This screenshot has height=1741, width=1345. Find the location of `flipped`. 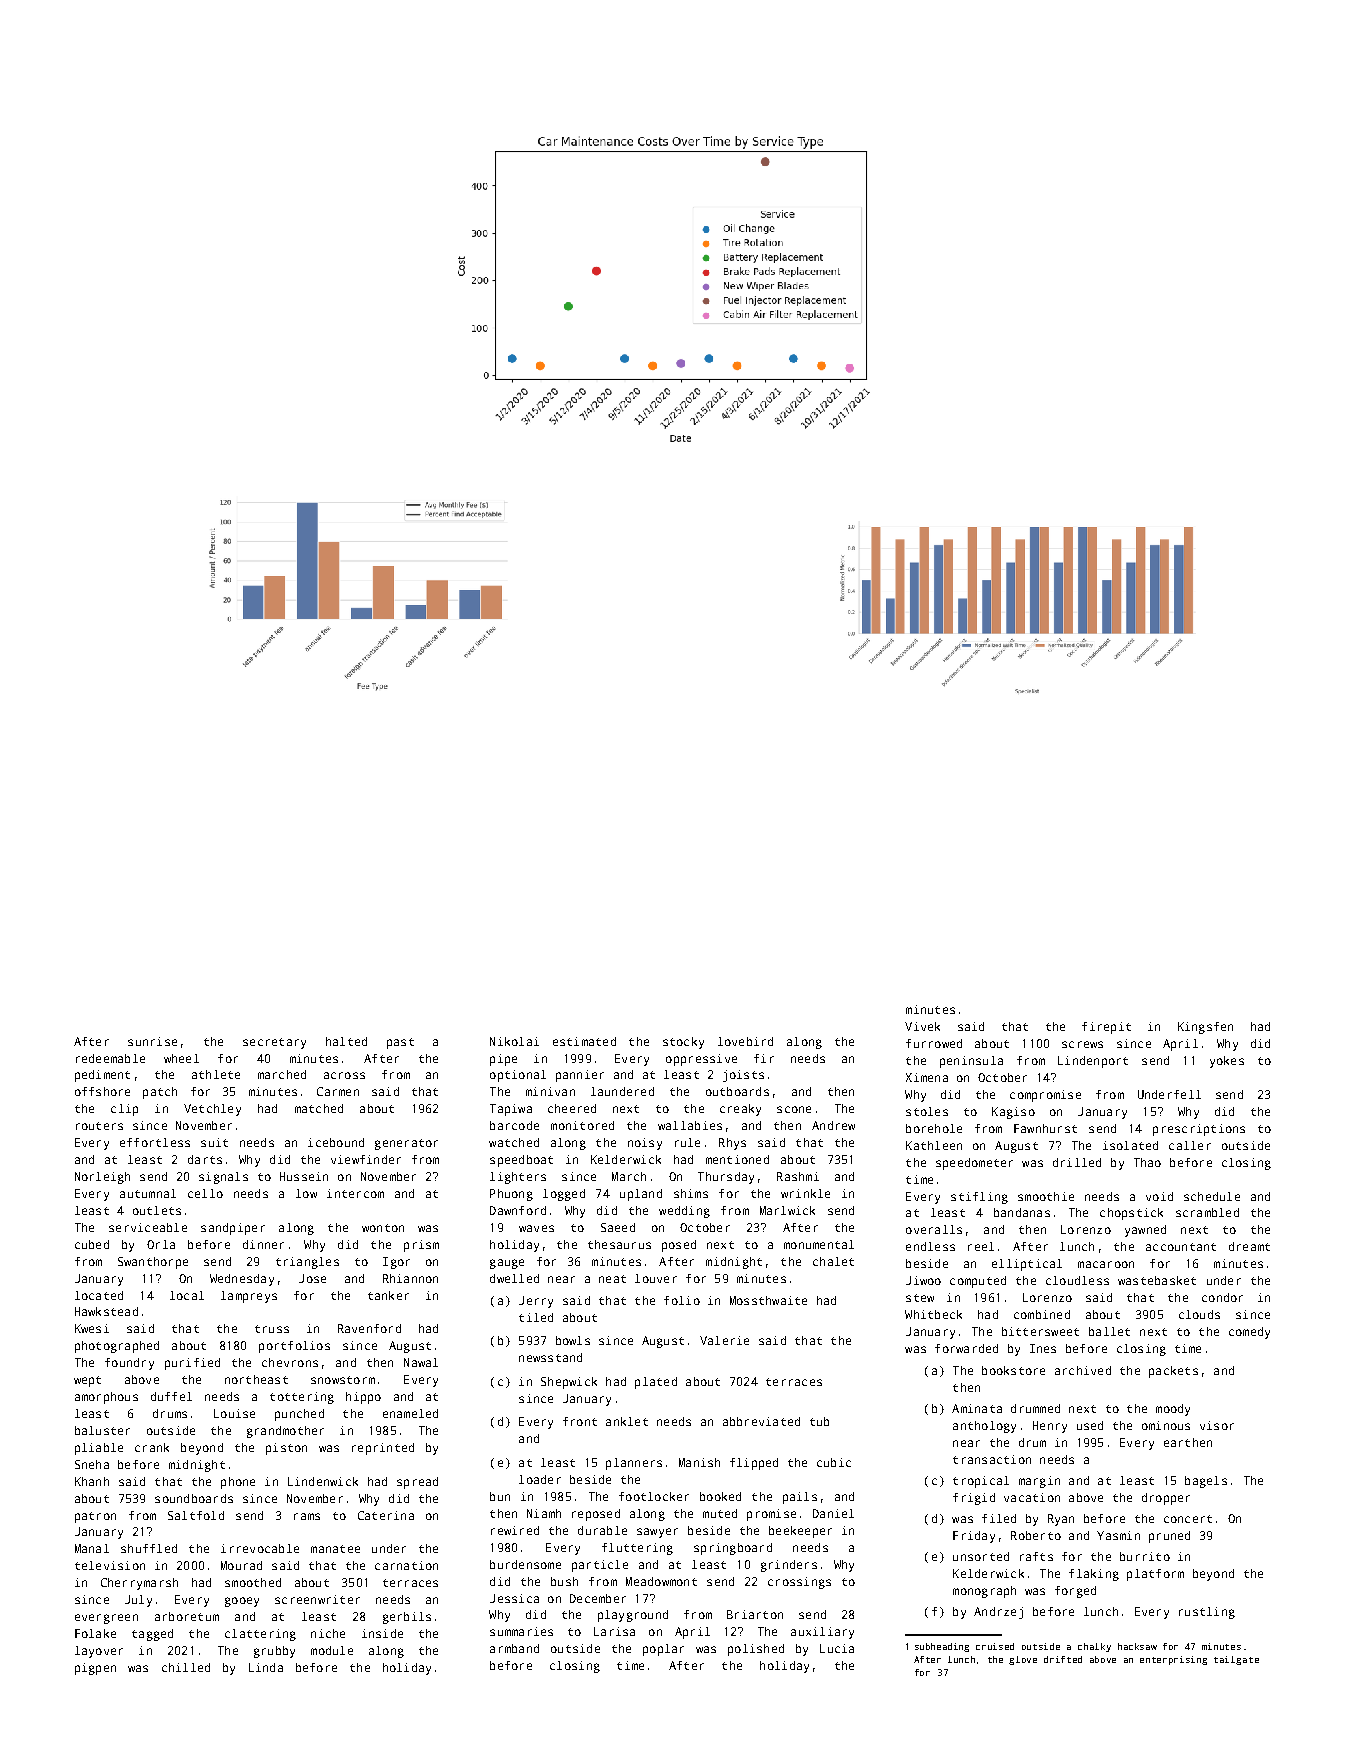

flipped is located at coordinates (754, 1464).
